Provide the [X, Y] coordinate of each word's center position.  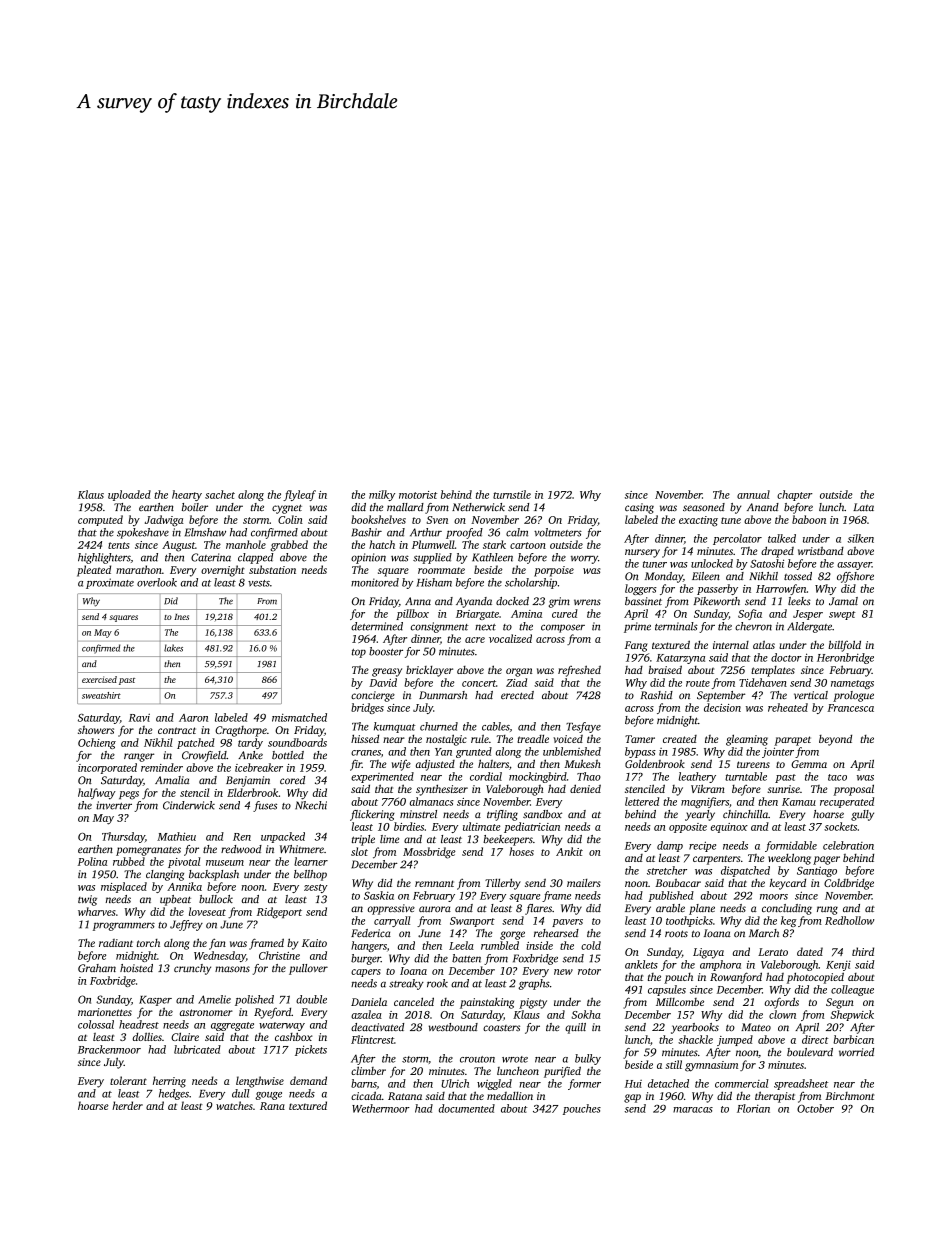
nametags [852, 684]
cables [496, 726]
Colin [290, 519]
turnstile [512, 494]
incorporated [107, 768]
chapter [794, 495]
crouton [477, 1059]
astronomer [206, 1012]
